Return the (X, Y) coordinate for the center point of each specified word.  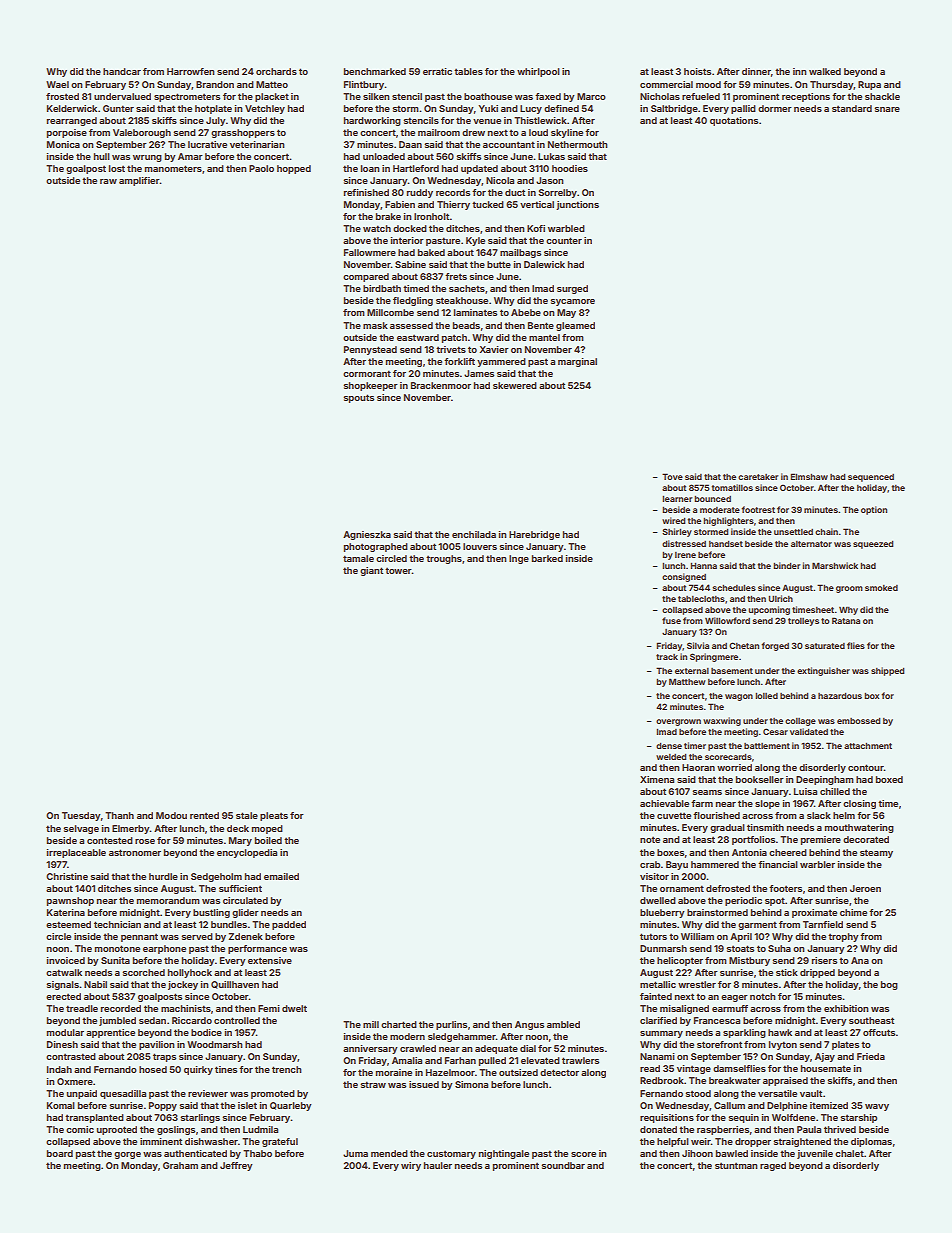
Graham (180, 1165)
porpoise (67, 133)
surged (572, 289)
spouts (358, 398)
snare (887, 109)
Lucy (531, 109)
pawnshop (70, 901)
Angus (529, 1025)
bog (889, 985)
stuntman (736, 1165)
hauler (438, 1165)
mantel (544, 337)
